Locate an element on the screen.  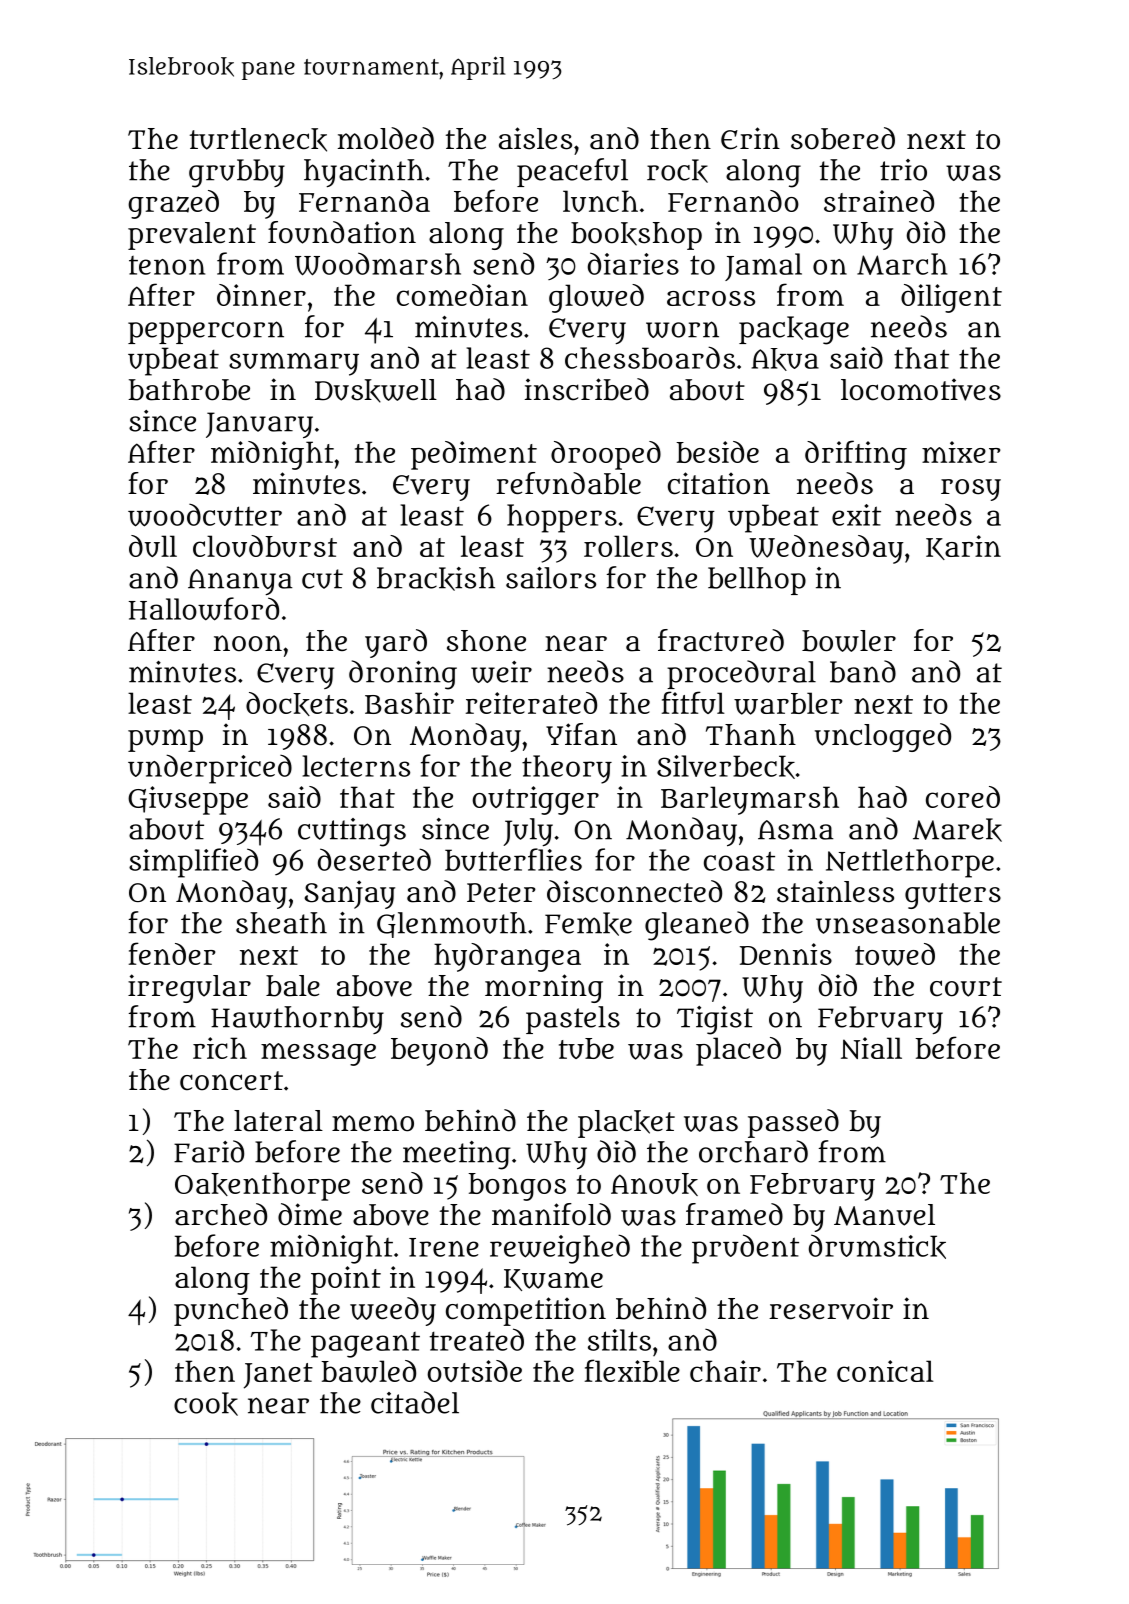
strained is located at coordinates (879, 201).
